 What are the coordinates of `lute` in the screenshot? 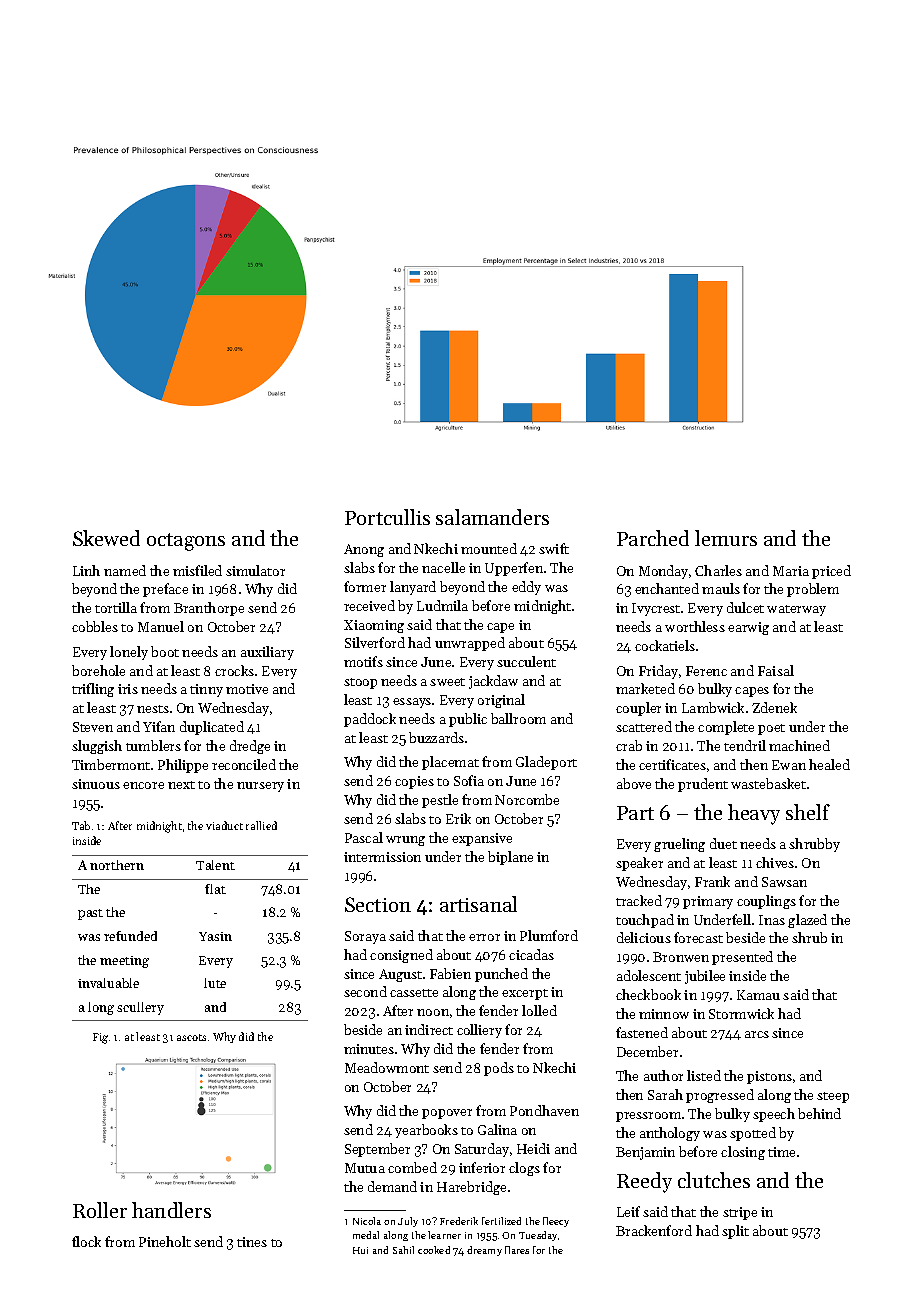 It's located at (215, 983).
